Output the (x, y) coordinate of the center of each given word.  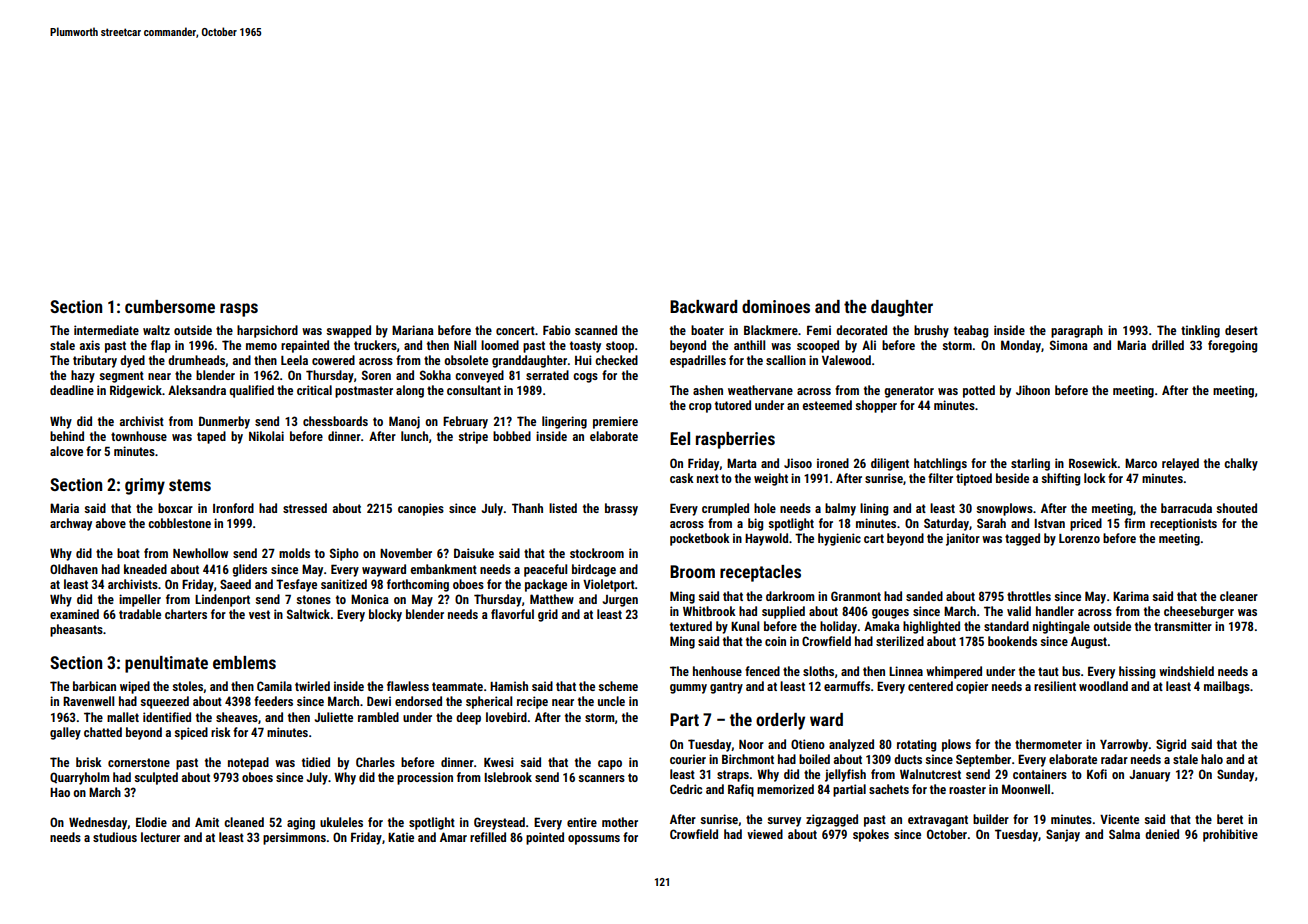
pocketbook (700, 539)
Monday (1021, 346)
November (406, 553)
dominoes (776, 306)
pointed (545, 838)
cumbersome (170, 306)
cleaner (1239, 596)
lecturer (160, 837)
